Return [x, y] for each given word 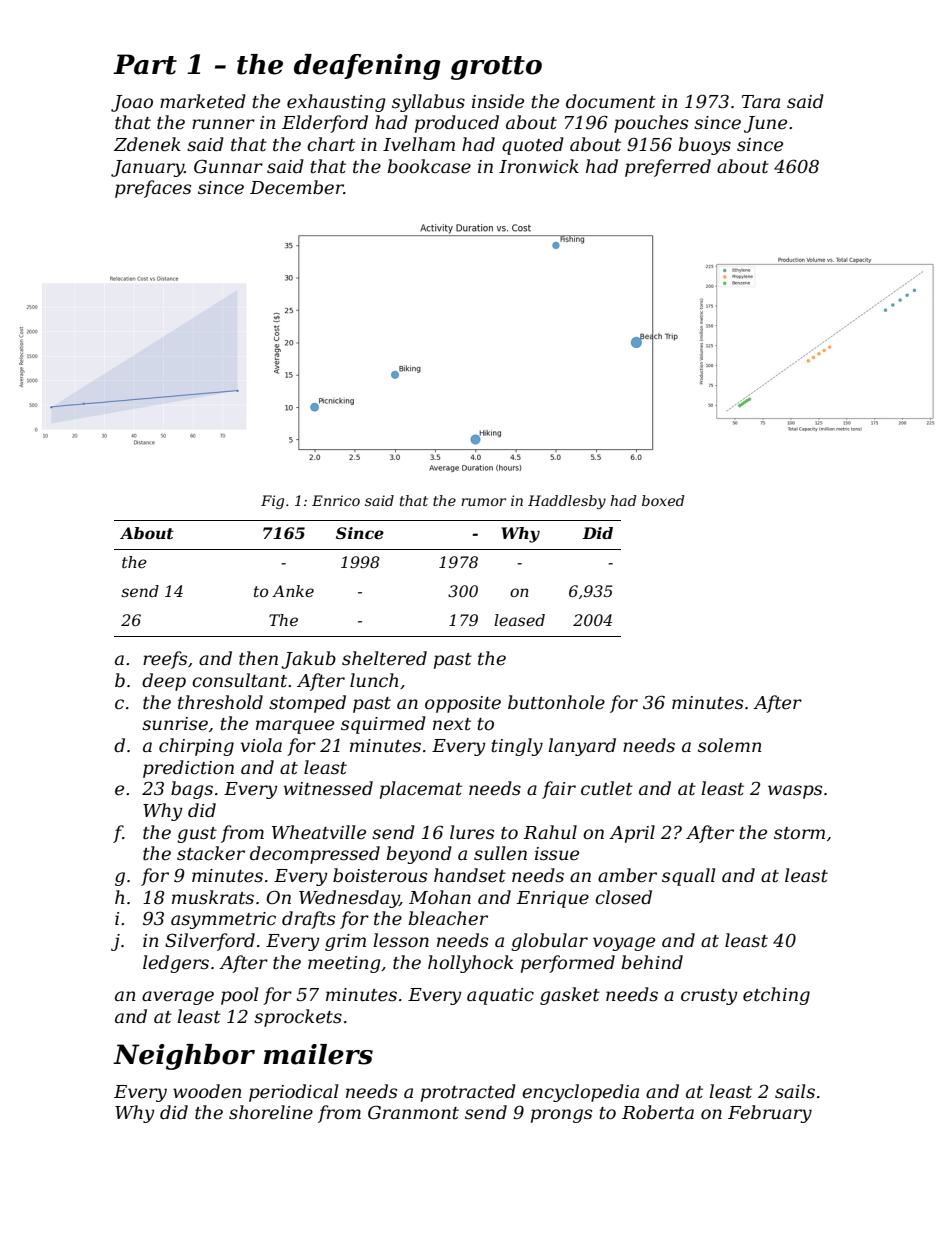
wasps [795, 792]
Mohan [440, 897]
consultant [239, 680]
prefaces [153, 189]
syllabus [428, 103]
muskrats [213, 897]
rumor [483, 502]
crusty [709, 997]
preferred [668, 168]
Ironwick [539, 166]
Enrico [336, 500]
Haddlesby [567, 502]
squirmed [383, 725]
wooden [207, 1091]
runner [223, 124]
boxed [663, 500]
